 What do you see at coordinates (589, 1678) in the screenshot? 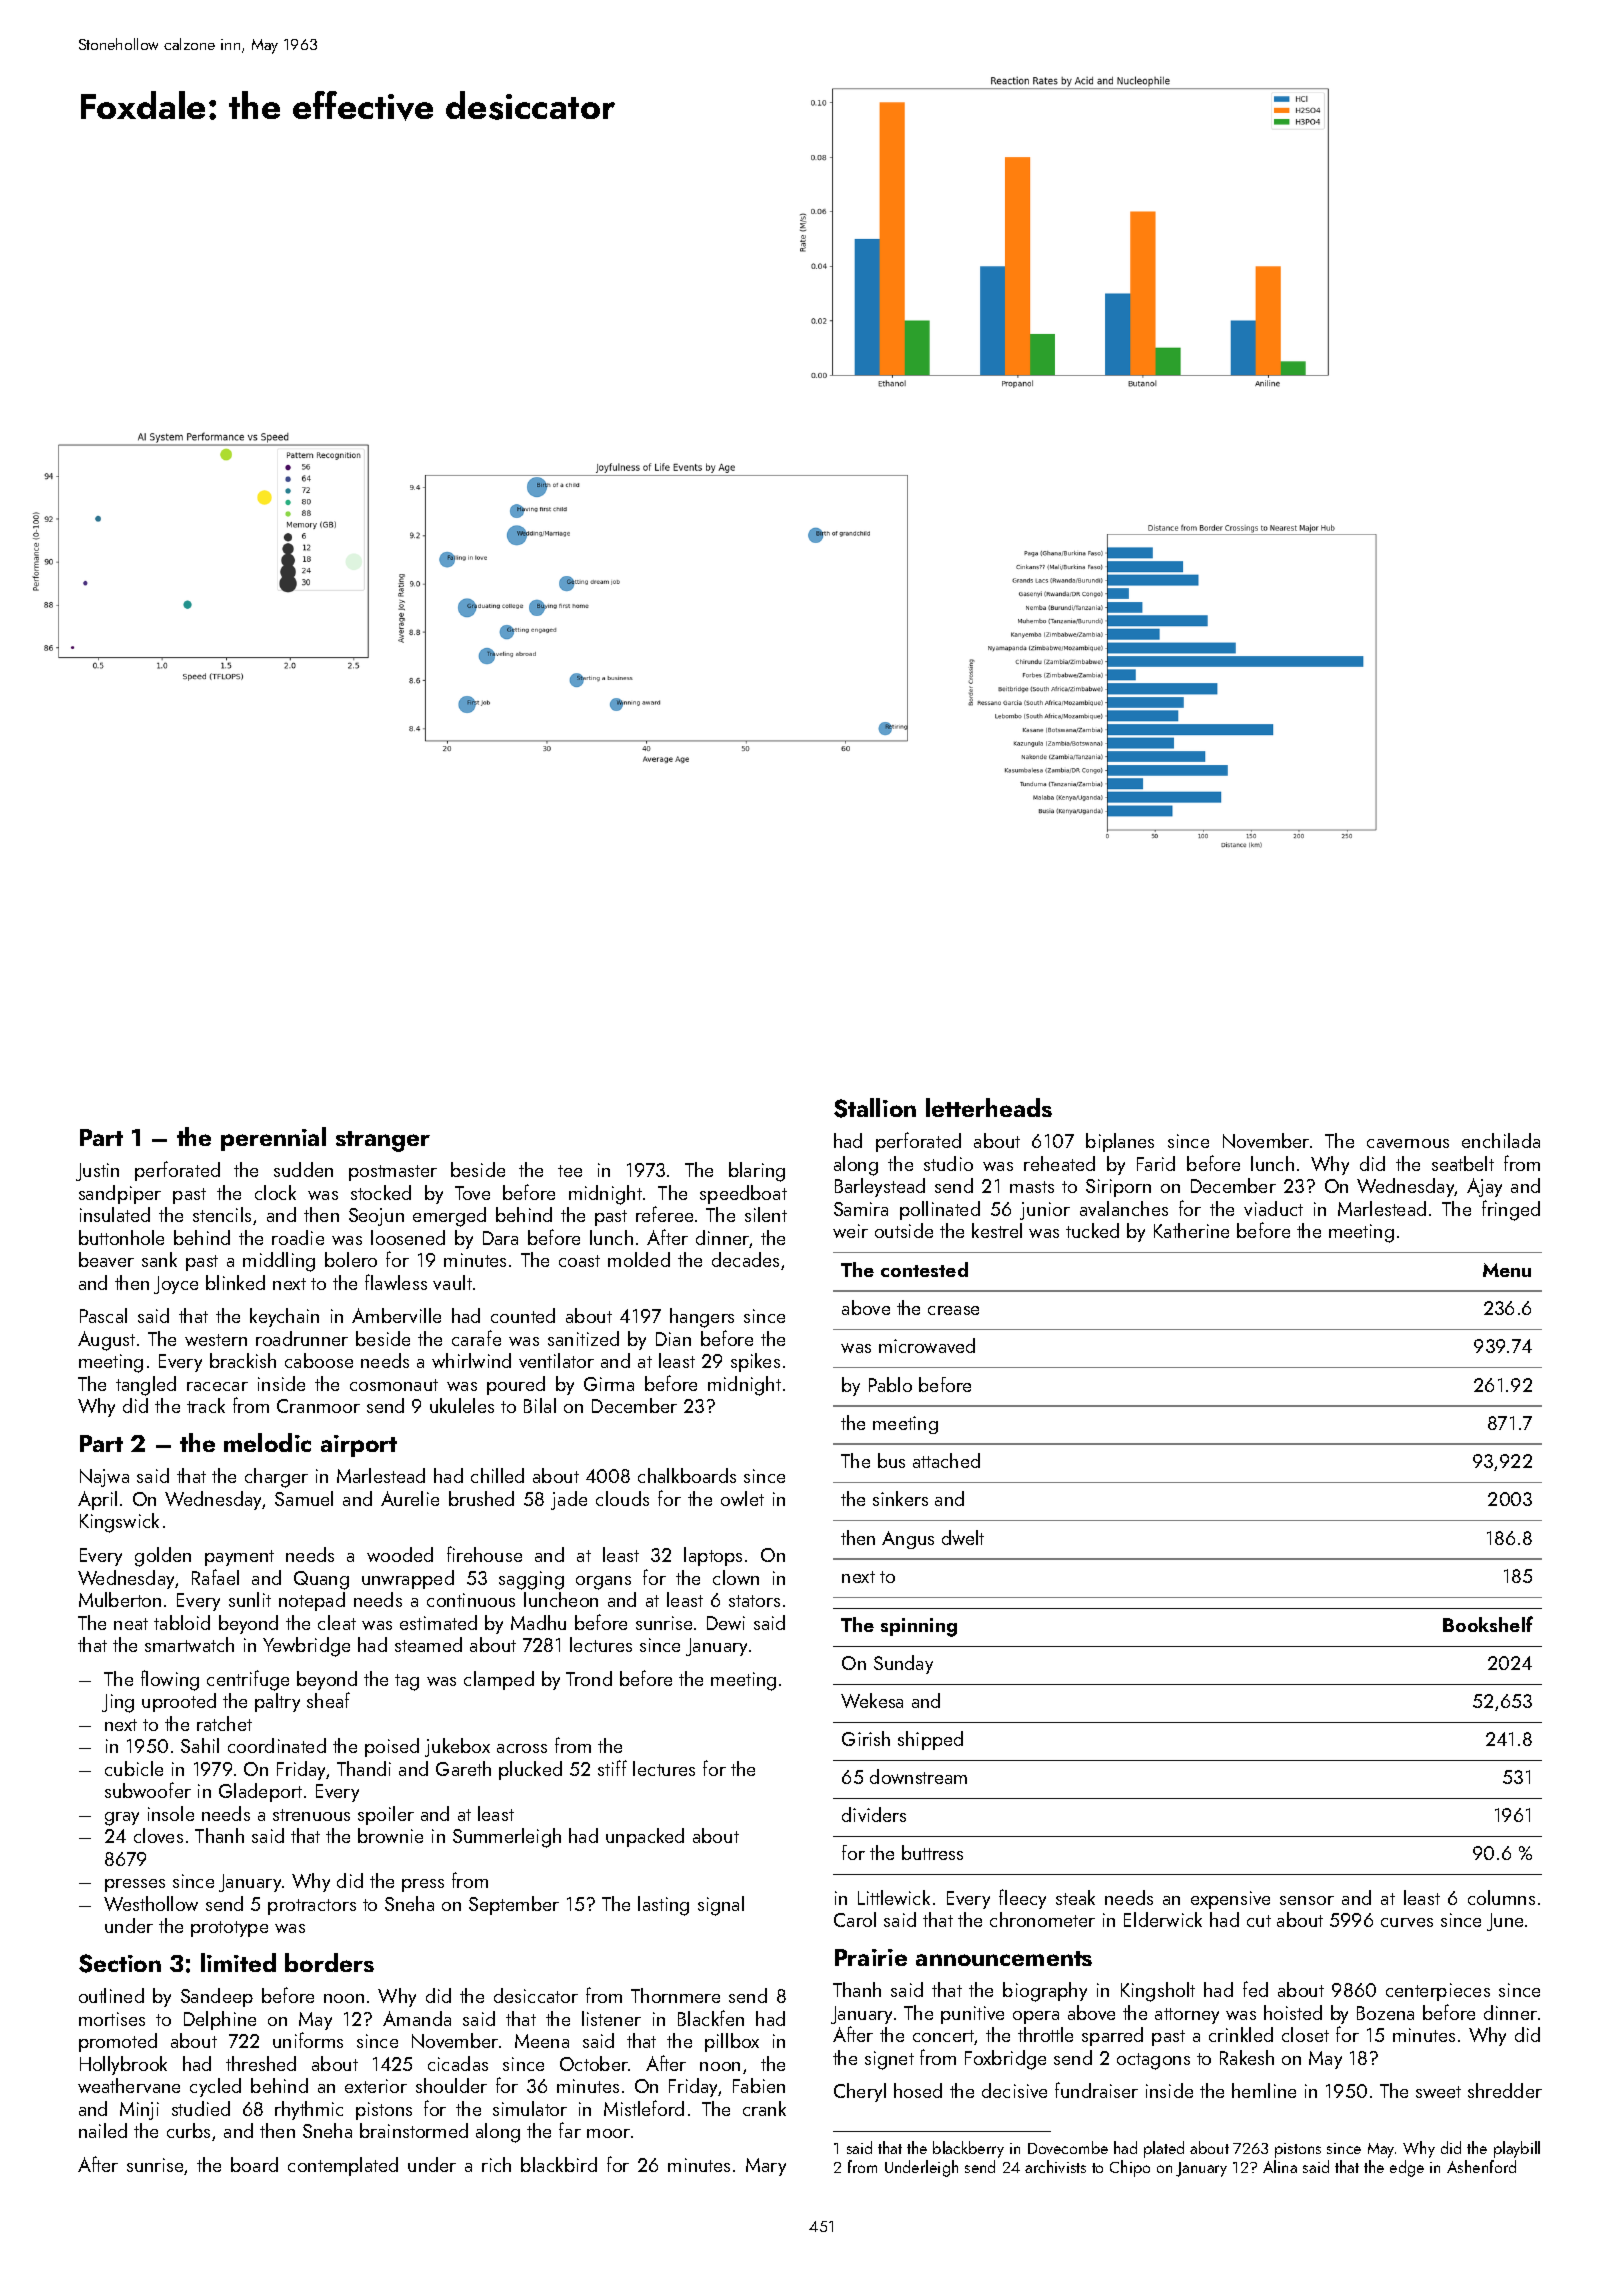
I see `Trond` at bounding box center [589, 1678].
